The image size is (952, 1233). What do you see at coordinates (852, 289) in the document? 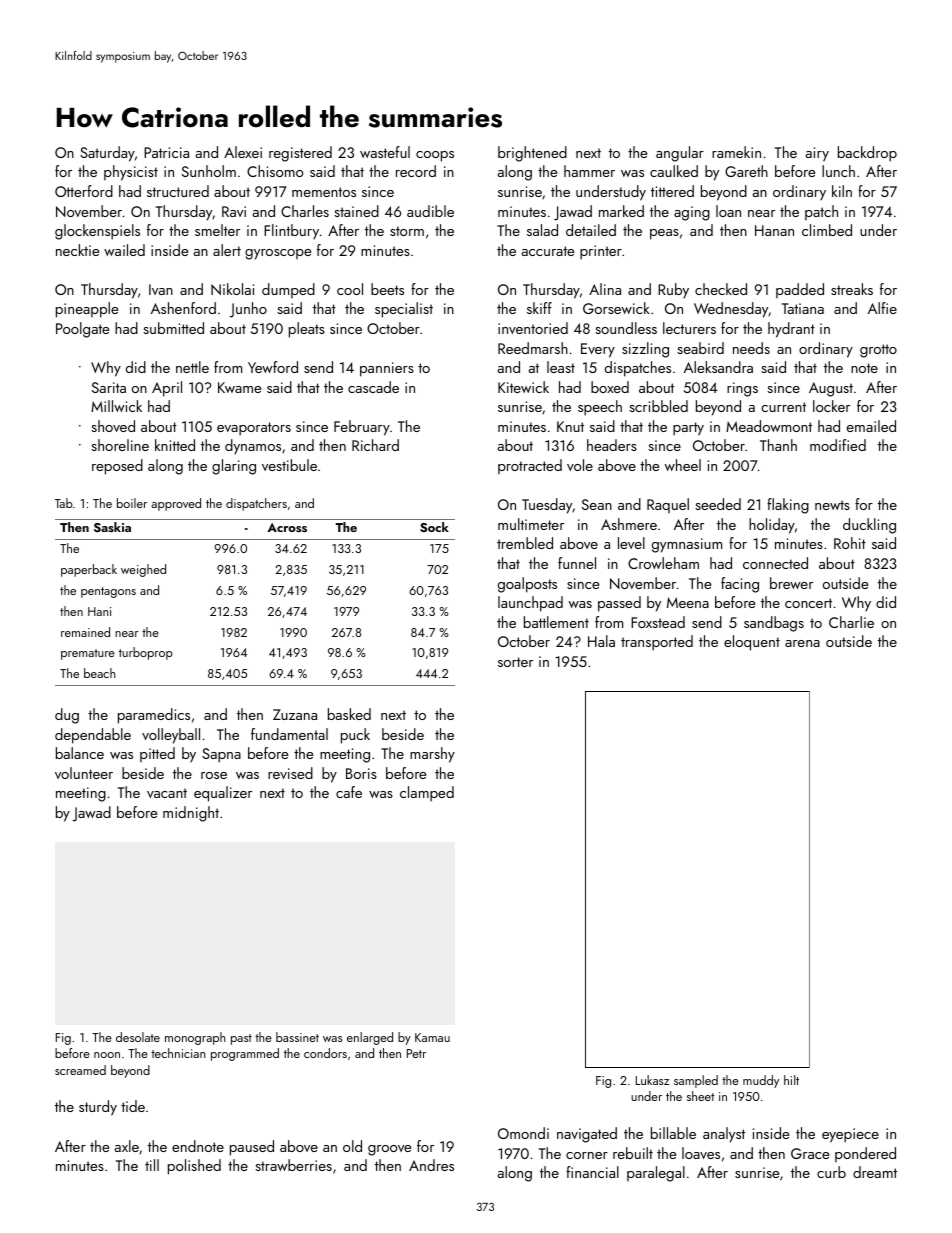
I see `streaks` at bounding box center [852, 289].
